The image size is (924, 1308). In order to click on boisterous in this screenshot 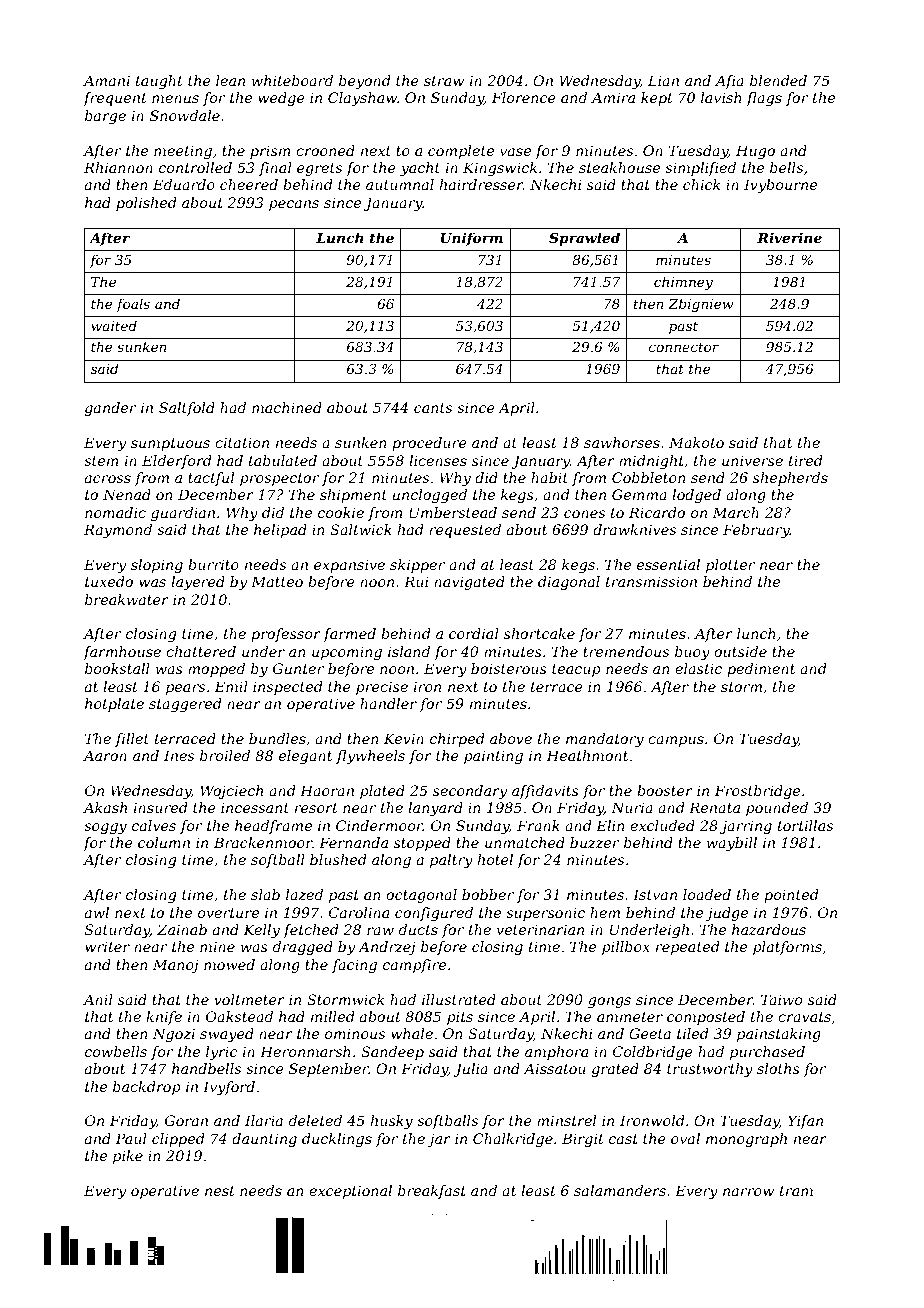, I will do `click(509, 668)`.
